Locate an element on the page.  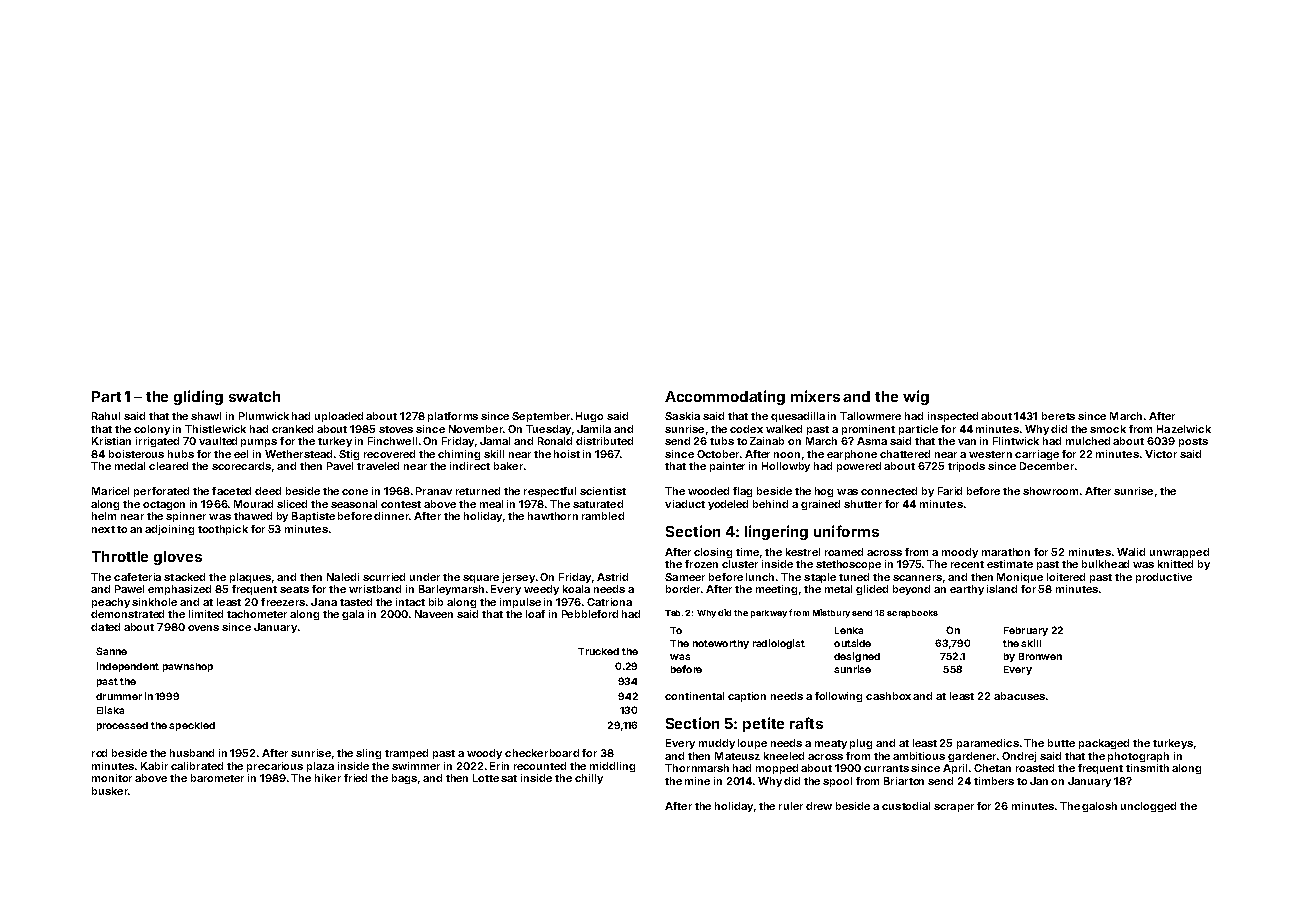
abacuses is located at coordinates (1019, 696).
